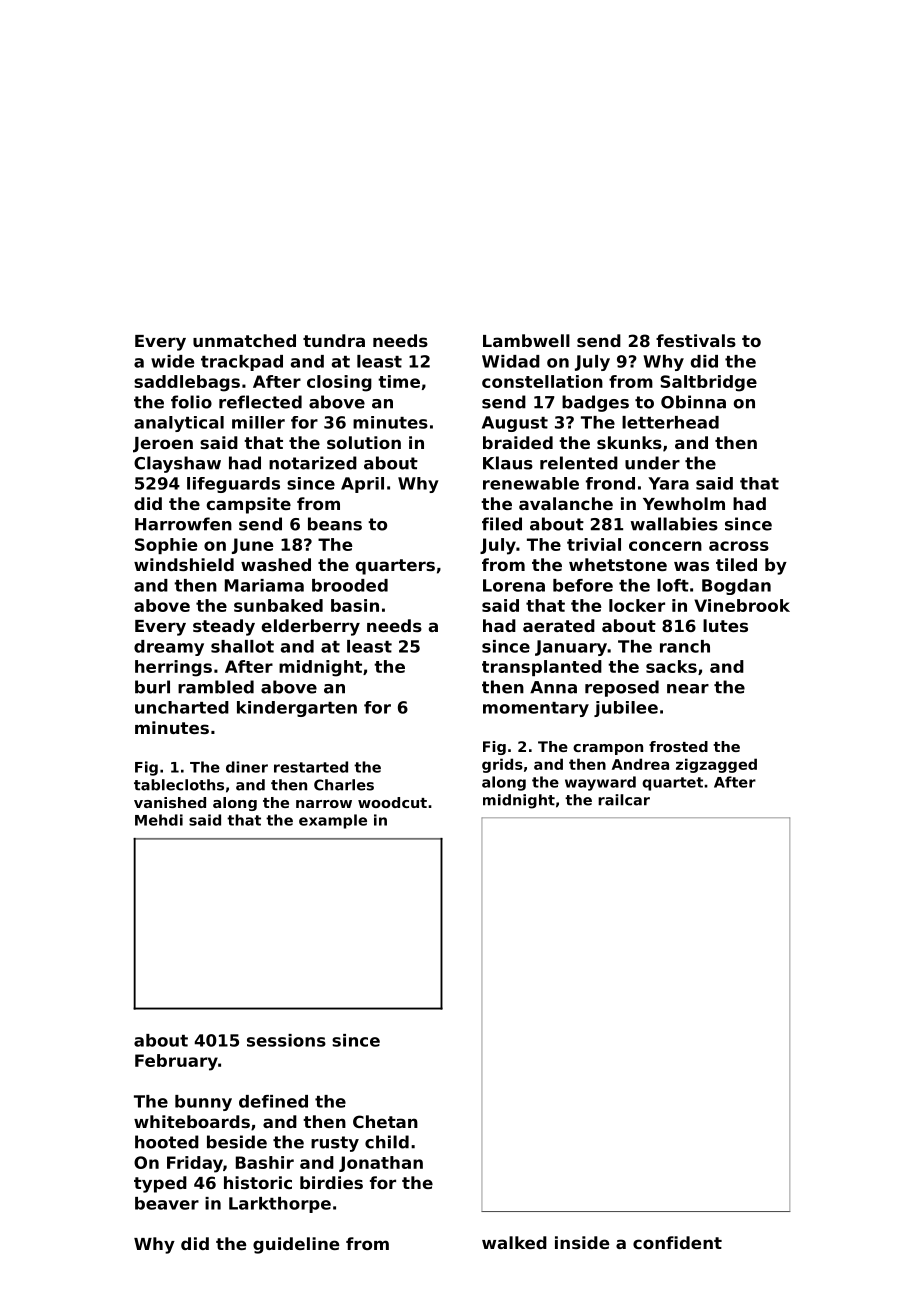  Describe the element at coordinates (696, 340) in the document. I see `festivals` at that location.
